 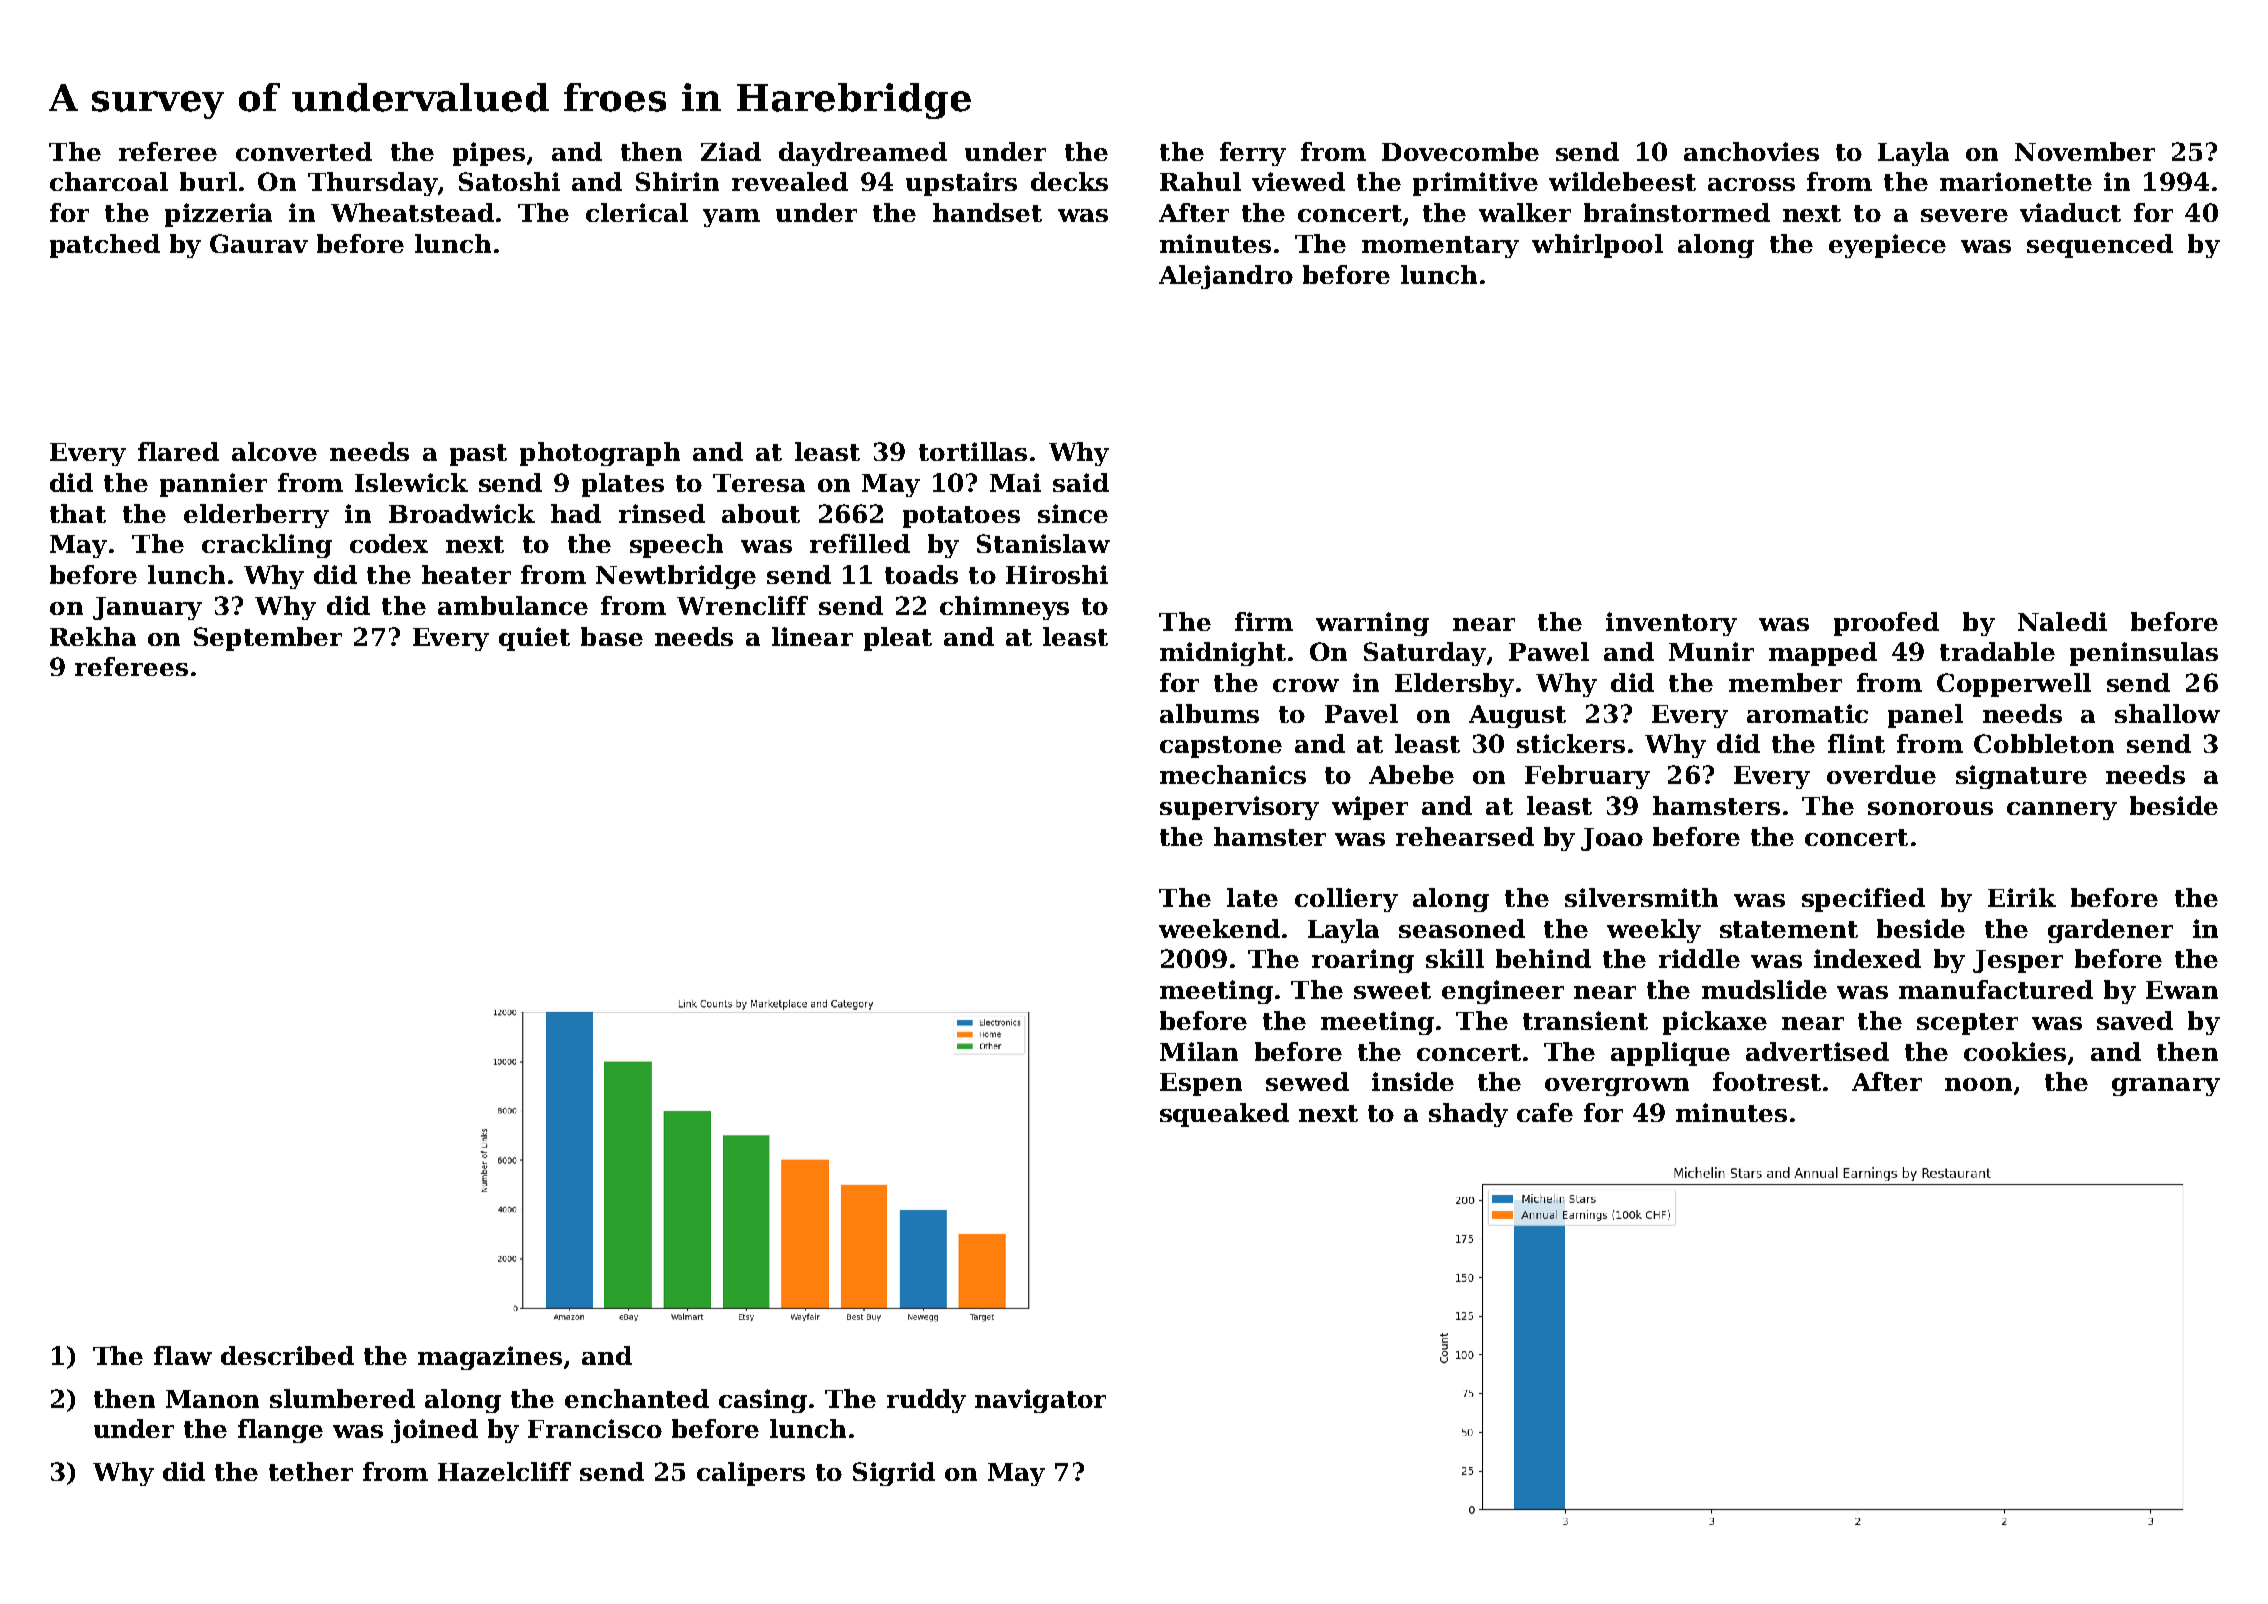 What do you see at coordinates (287, 1355) in the screenshot?
I see `described` at bounding box center [287, 1355].
